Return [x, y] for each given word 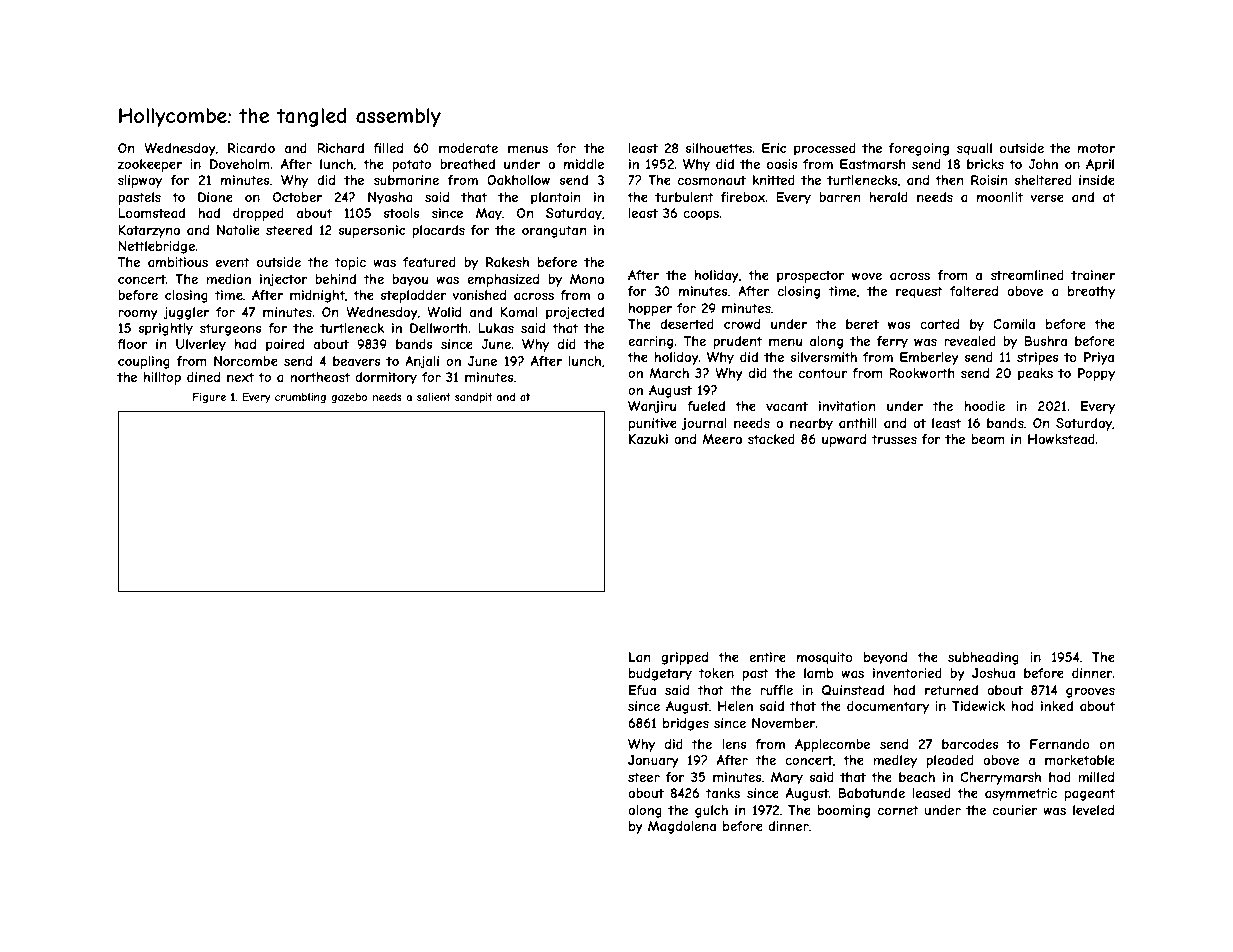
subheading [983, 658]
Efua [642, 690]
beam [988, 439]
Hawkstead [1061, 439]
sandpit [474, 398]
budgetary [660, 674]
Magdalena [682, 827]
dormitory [386, 378]
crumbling [300, 398]
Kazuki [648, 439]
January [653, 761]
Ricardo [251, 148]
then [949, 180]
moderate [468, 148]
